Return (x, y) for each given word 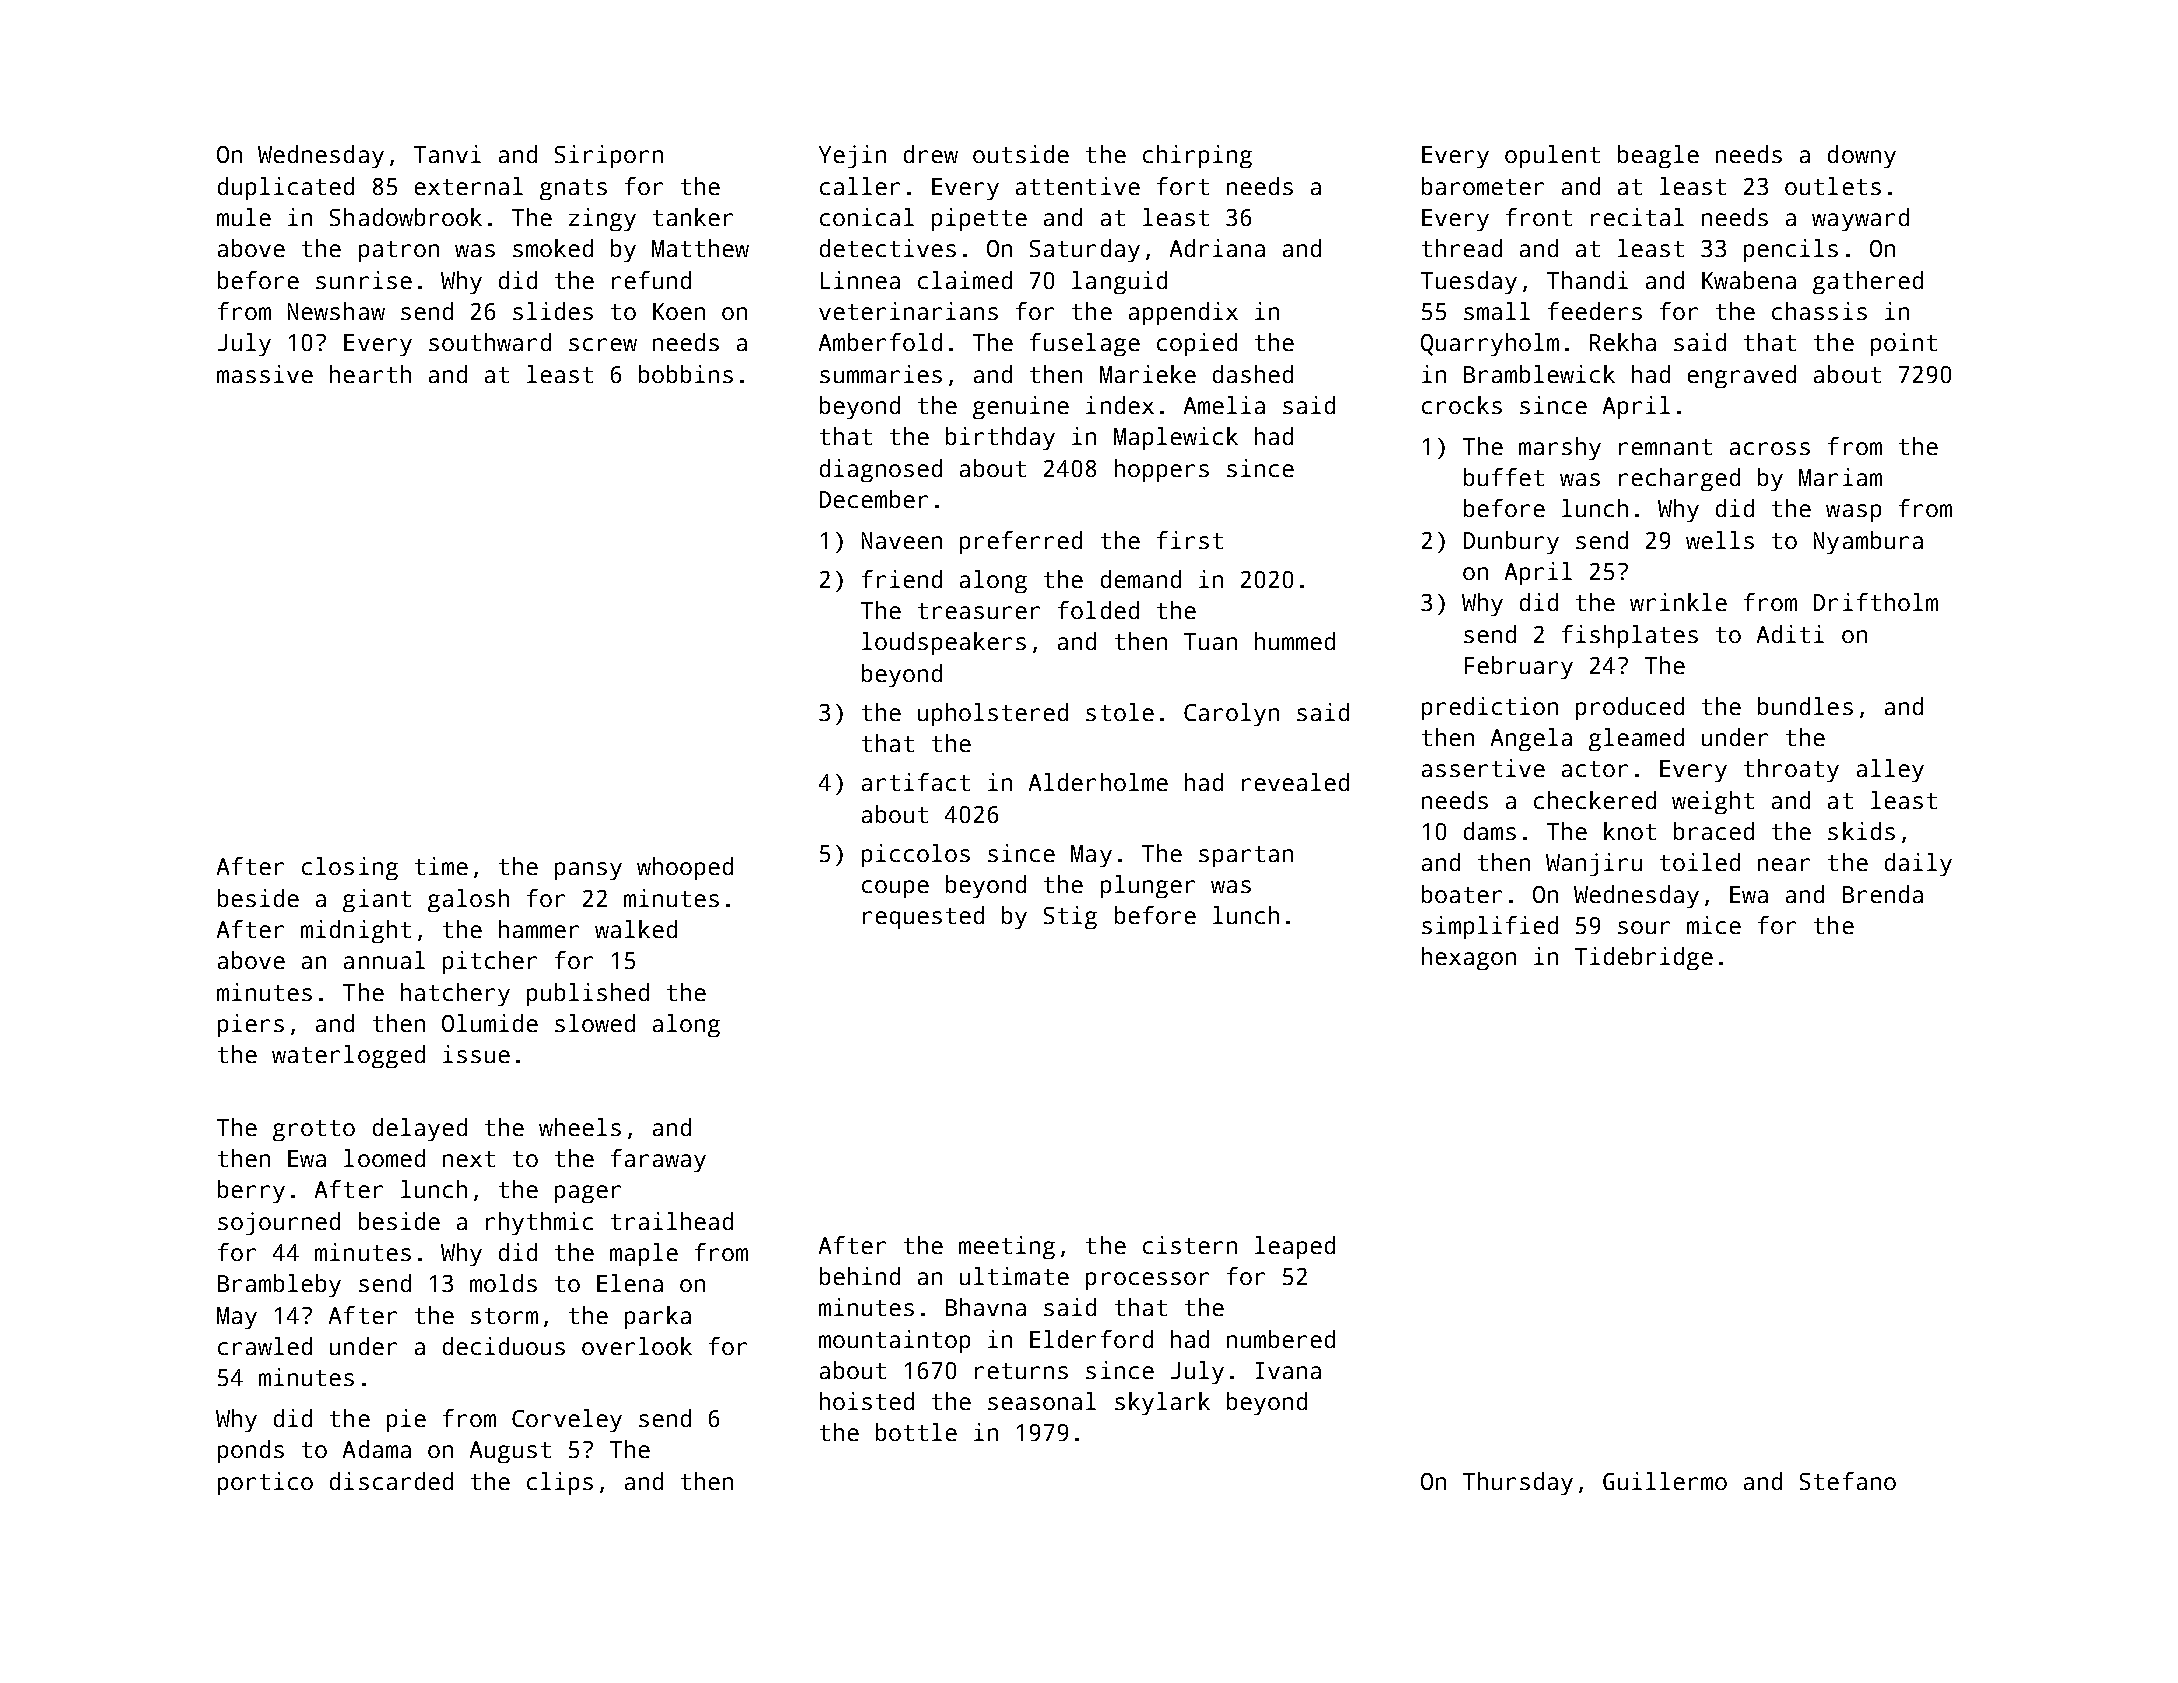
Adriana (1217, 248)
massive (265, 374)
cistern (1190, 1245)
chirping (1197, 156)
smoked (553, 248)
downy (1862, 156)
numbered (1281, 1339)
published (588, 994)
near (1784, 864)
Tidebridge (1644, 958)
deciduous (504, 1346)
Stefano (1848, 1481)
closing (350, 868)
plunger (1148, 886)
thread (1462, 248)
